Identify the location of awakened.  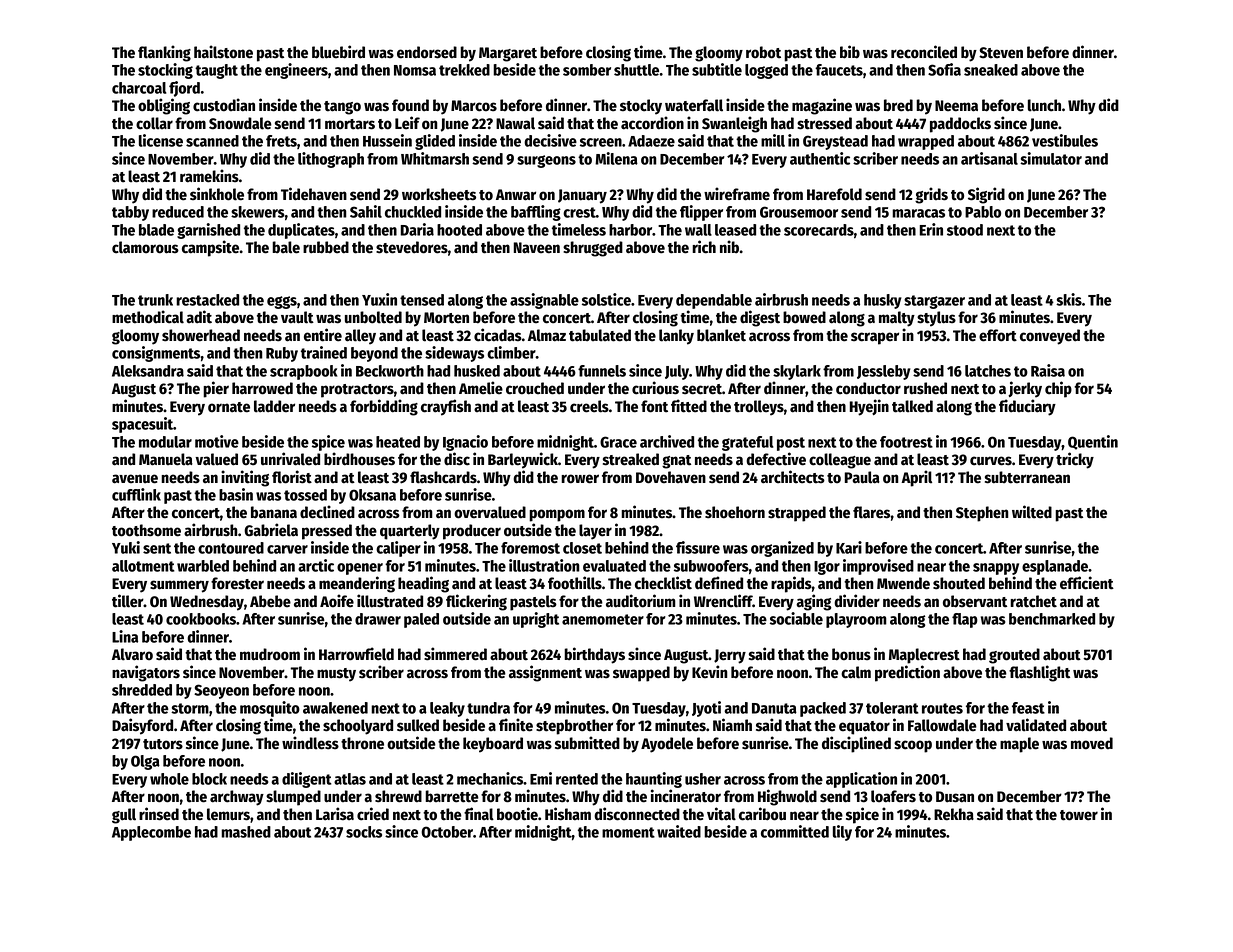
(335, 708).
